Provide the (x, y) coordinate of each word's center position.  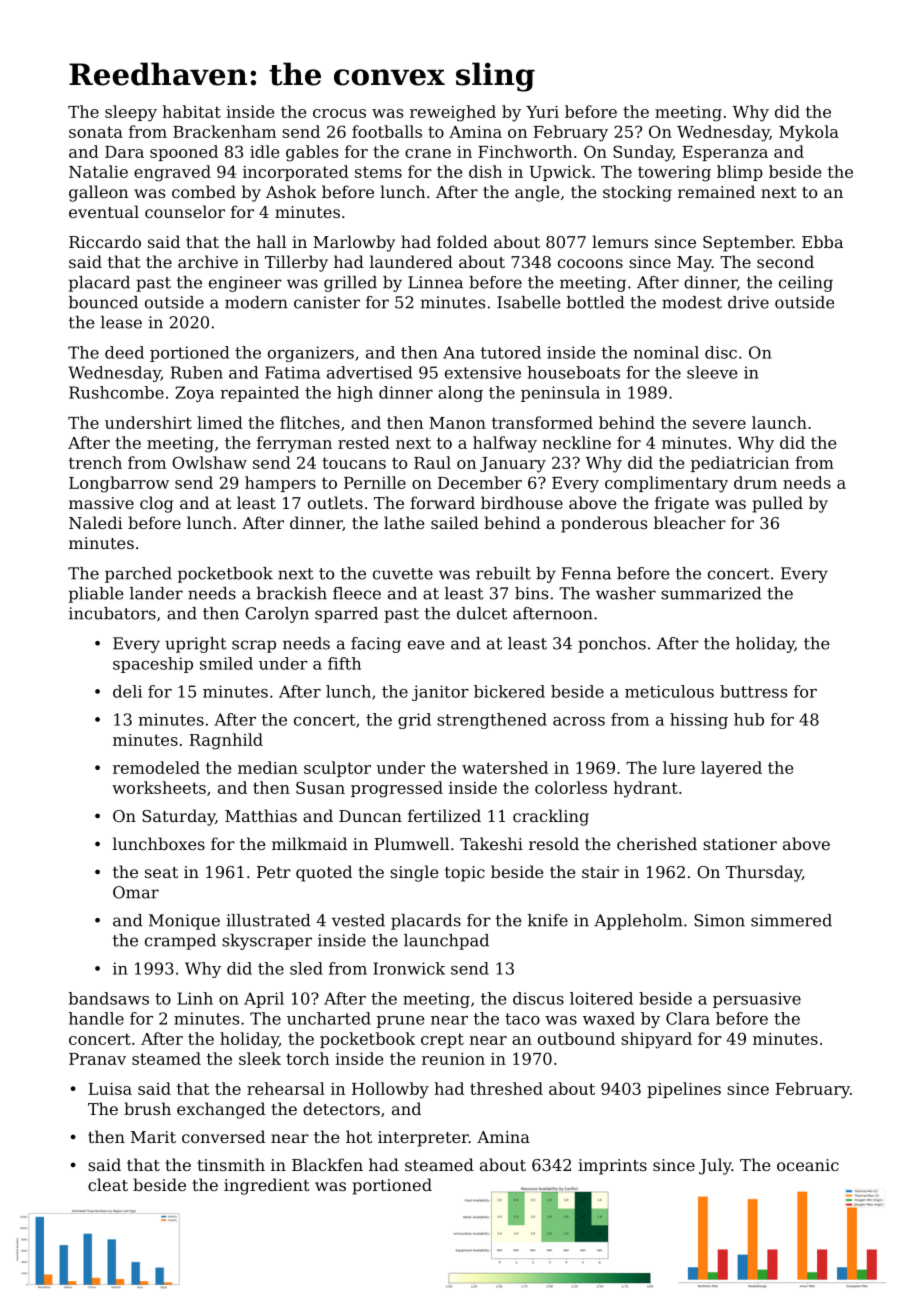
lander (156, 593)
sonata (96, 132)
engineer (245, 284)
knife (548, 920)
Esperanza (725, 153)
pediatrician (740, 464)
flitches (310, 422)
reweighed (453, 113)
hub (749, 719)
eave (426, 645)
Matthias (261, 815)
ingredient (267, 1186)
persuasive (757, 1000)
